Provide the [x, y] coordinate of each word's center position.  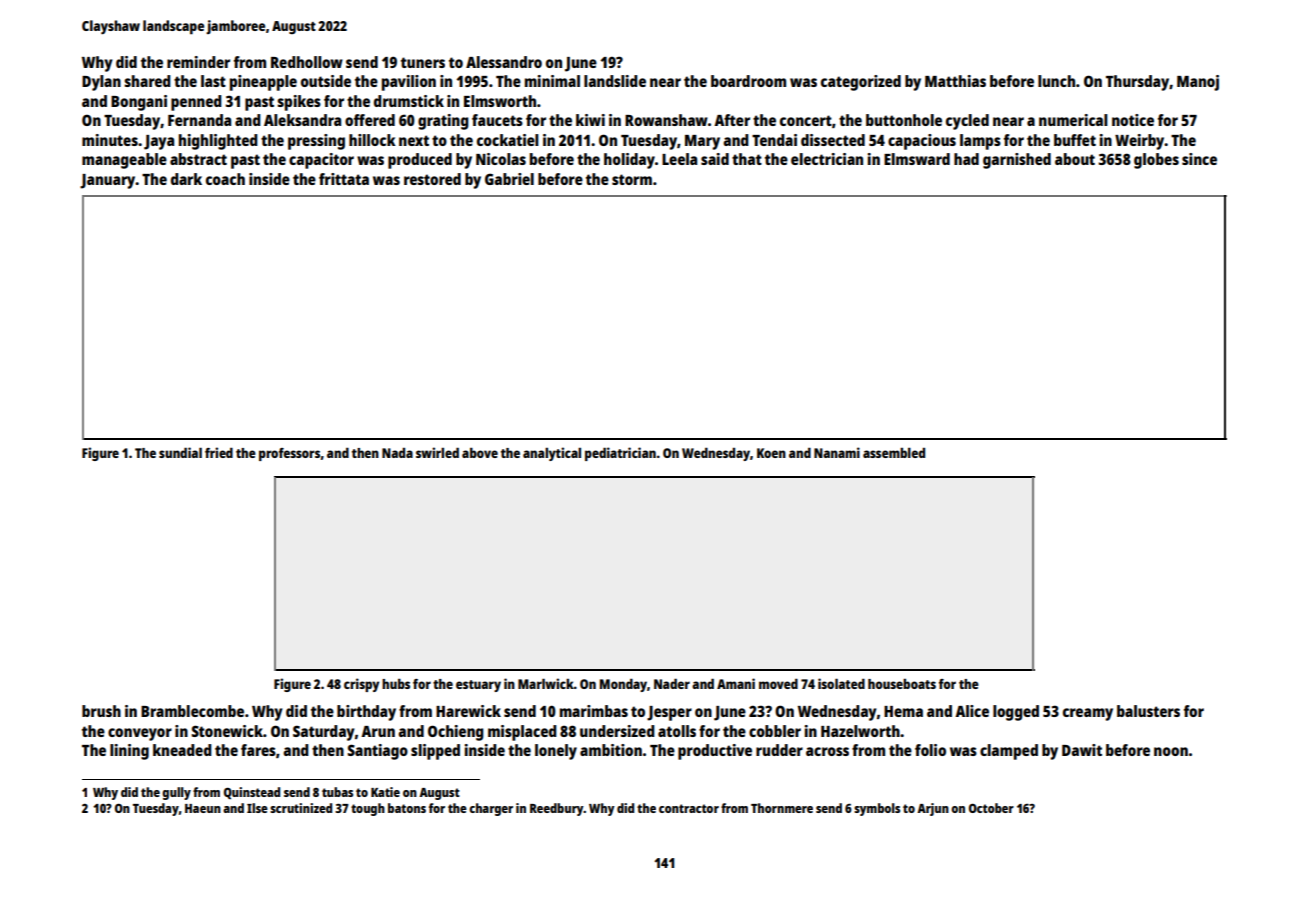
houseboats [902, 684]
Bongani [139, 103]
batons [407, 808]
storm [632, 179]
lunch [1056, 81]
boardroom [748, 81]
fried [219, 452]
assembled [894, 453]
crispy [361, 685]
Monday [623, 685]
